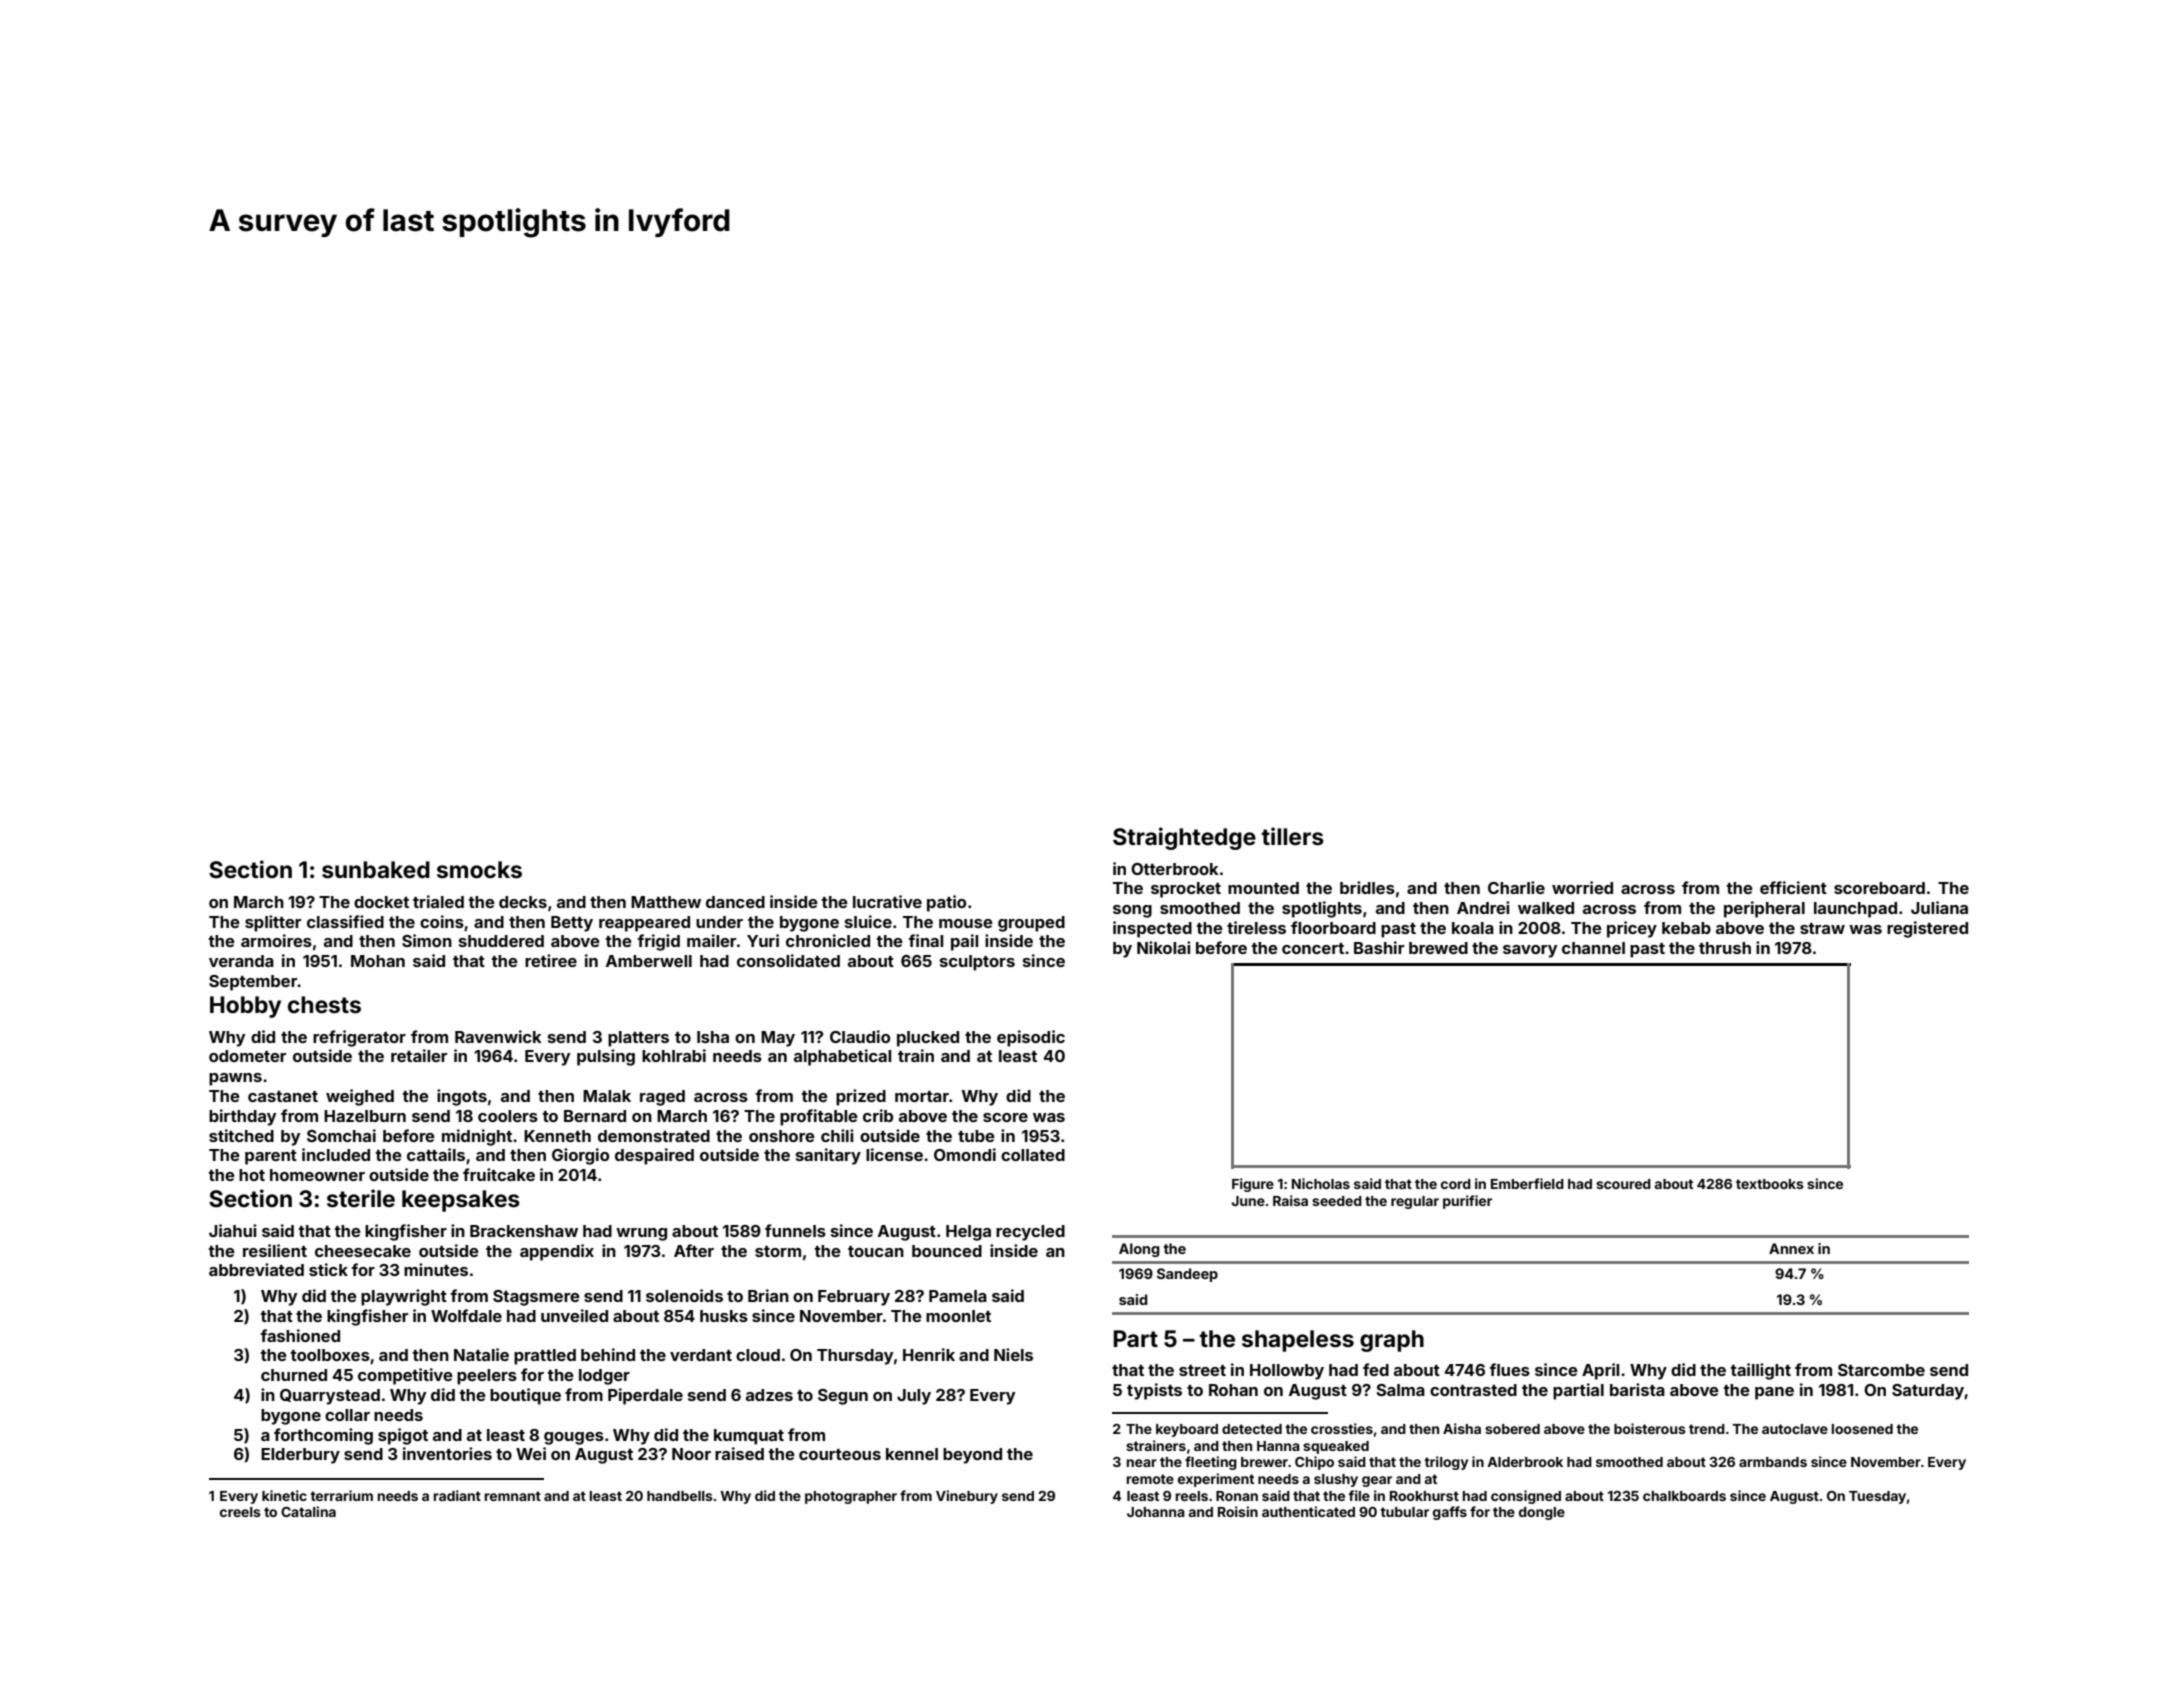 Image resolution: width=2178 pixels, height=1683 pixels. What do you see at coordinates (1632, 929) in the screenshot?
I see `pricey` at bounding box center [1632, 929].
